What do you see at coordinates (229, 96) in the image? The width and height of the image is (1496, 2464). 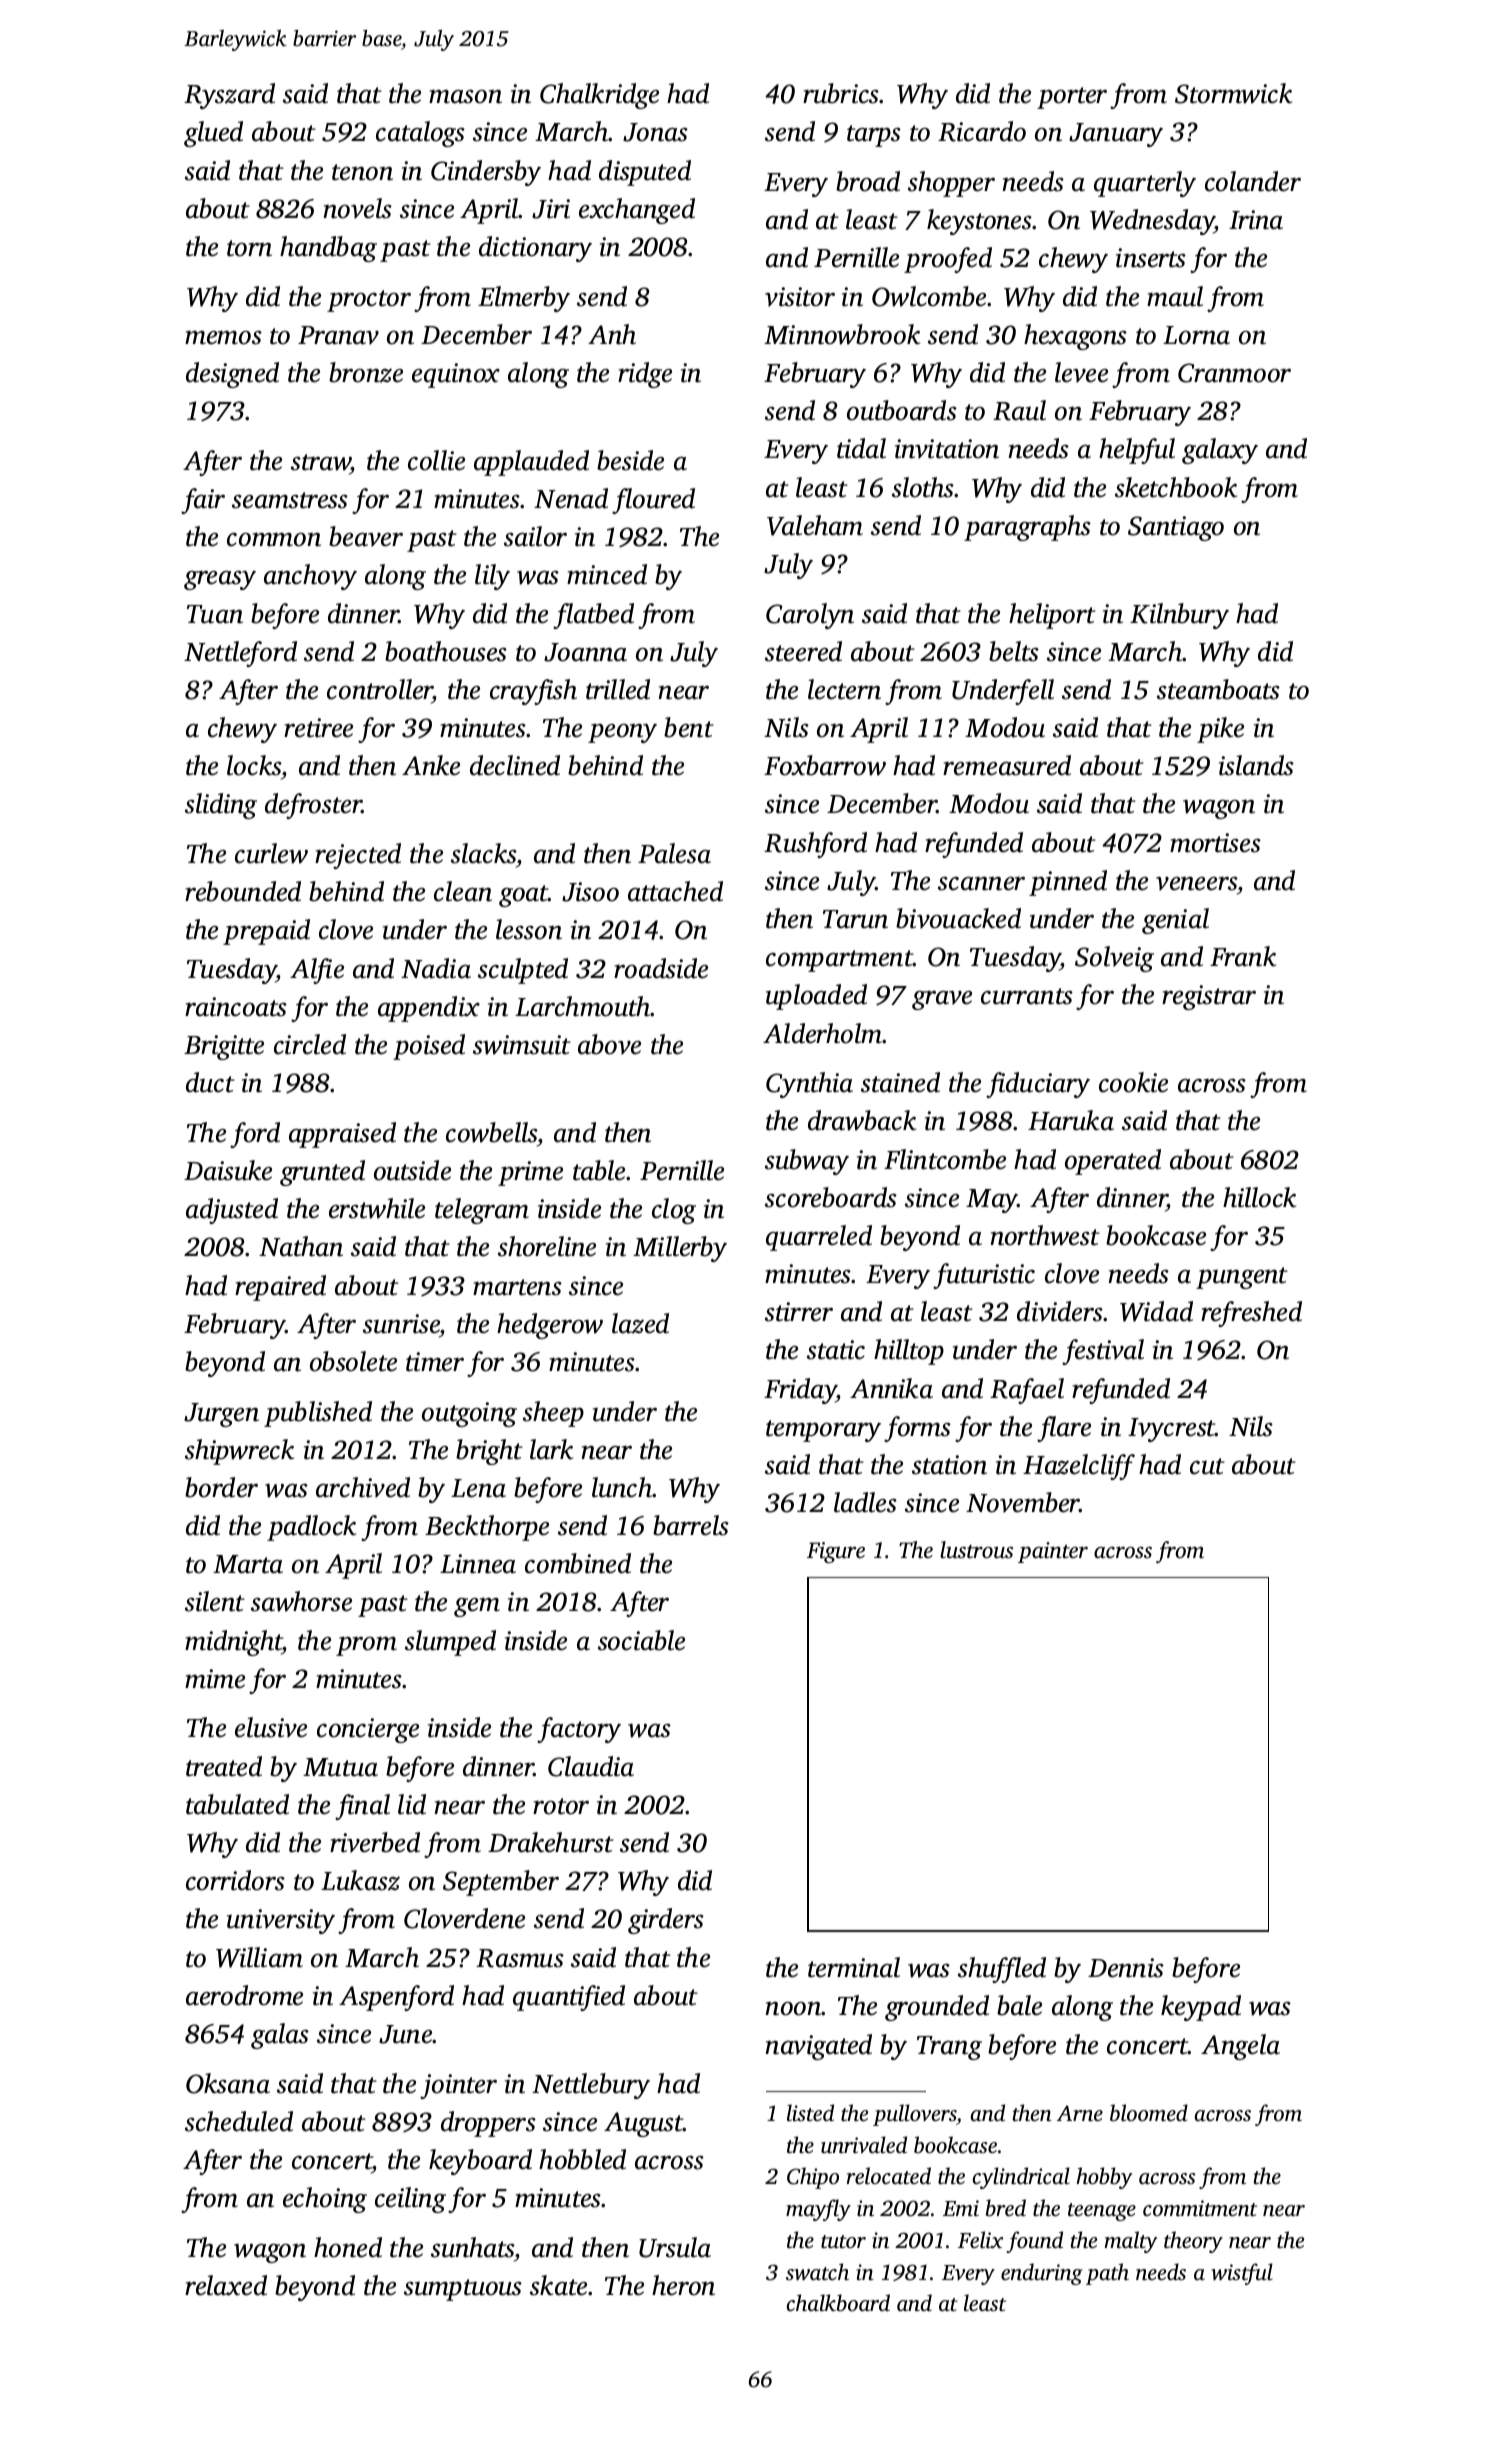 I see `Ryszard` at bounding box center [229, 96].
